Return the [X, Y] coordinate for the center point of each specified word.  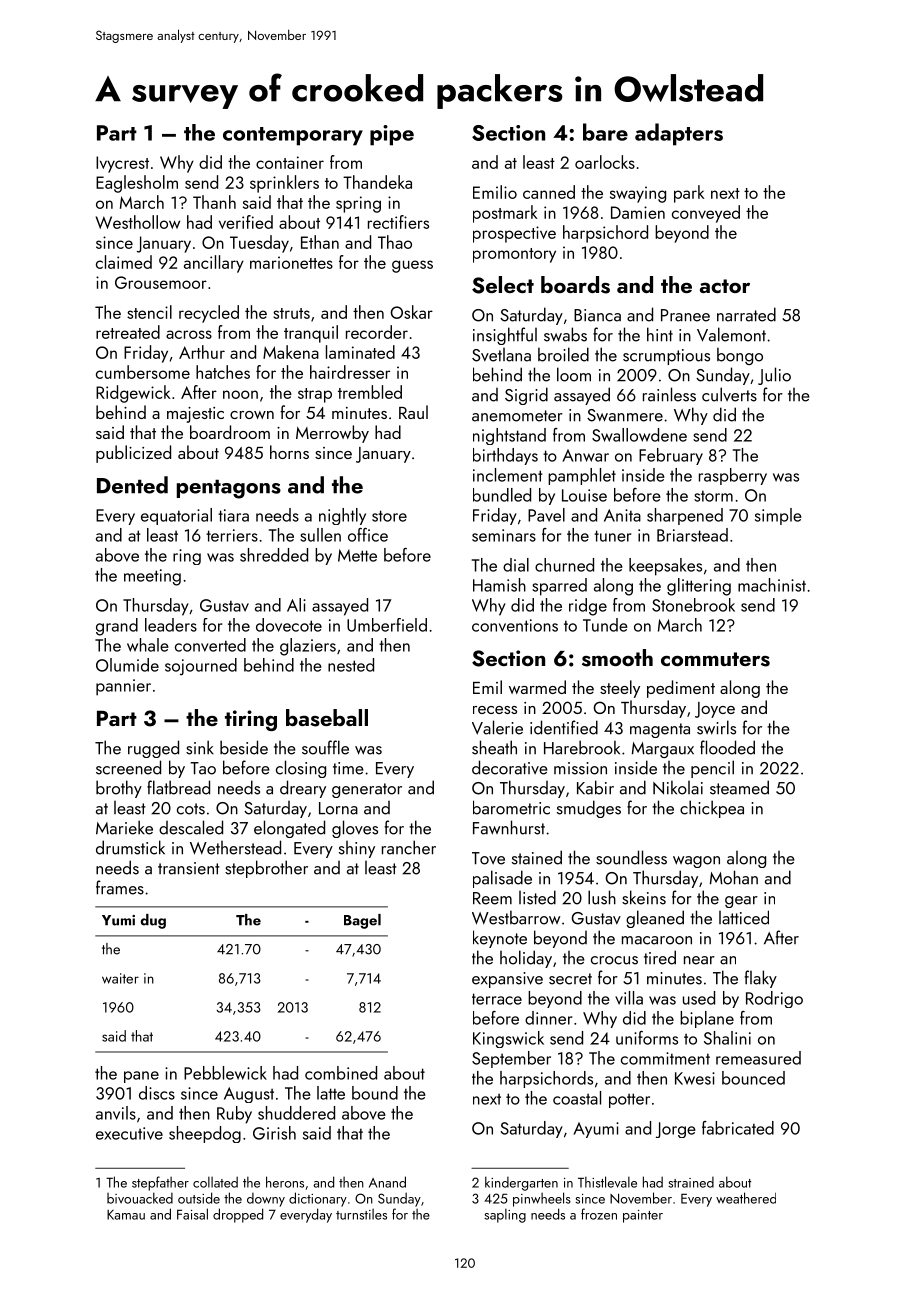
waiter [120, 978]
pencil [712, 769]
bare [605, 132]
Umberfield [387, 625]
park [689, 194]
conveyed [706, 214]
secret [570, 979]
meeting [152, 577]
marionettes [291, 262]
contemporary [293, 136]
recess [495, 710]
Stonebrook [693, 605]
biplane [707, 1019]
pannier [123, 687]
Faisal [192, 1214]
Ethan [320, 242]
